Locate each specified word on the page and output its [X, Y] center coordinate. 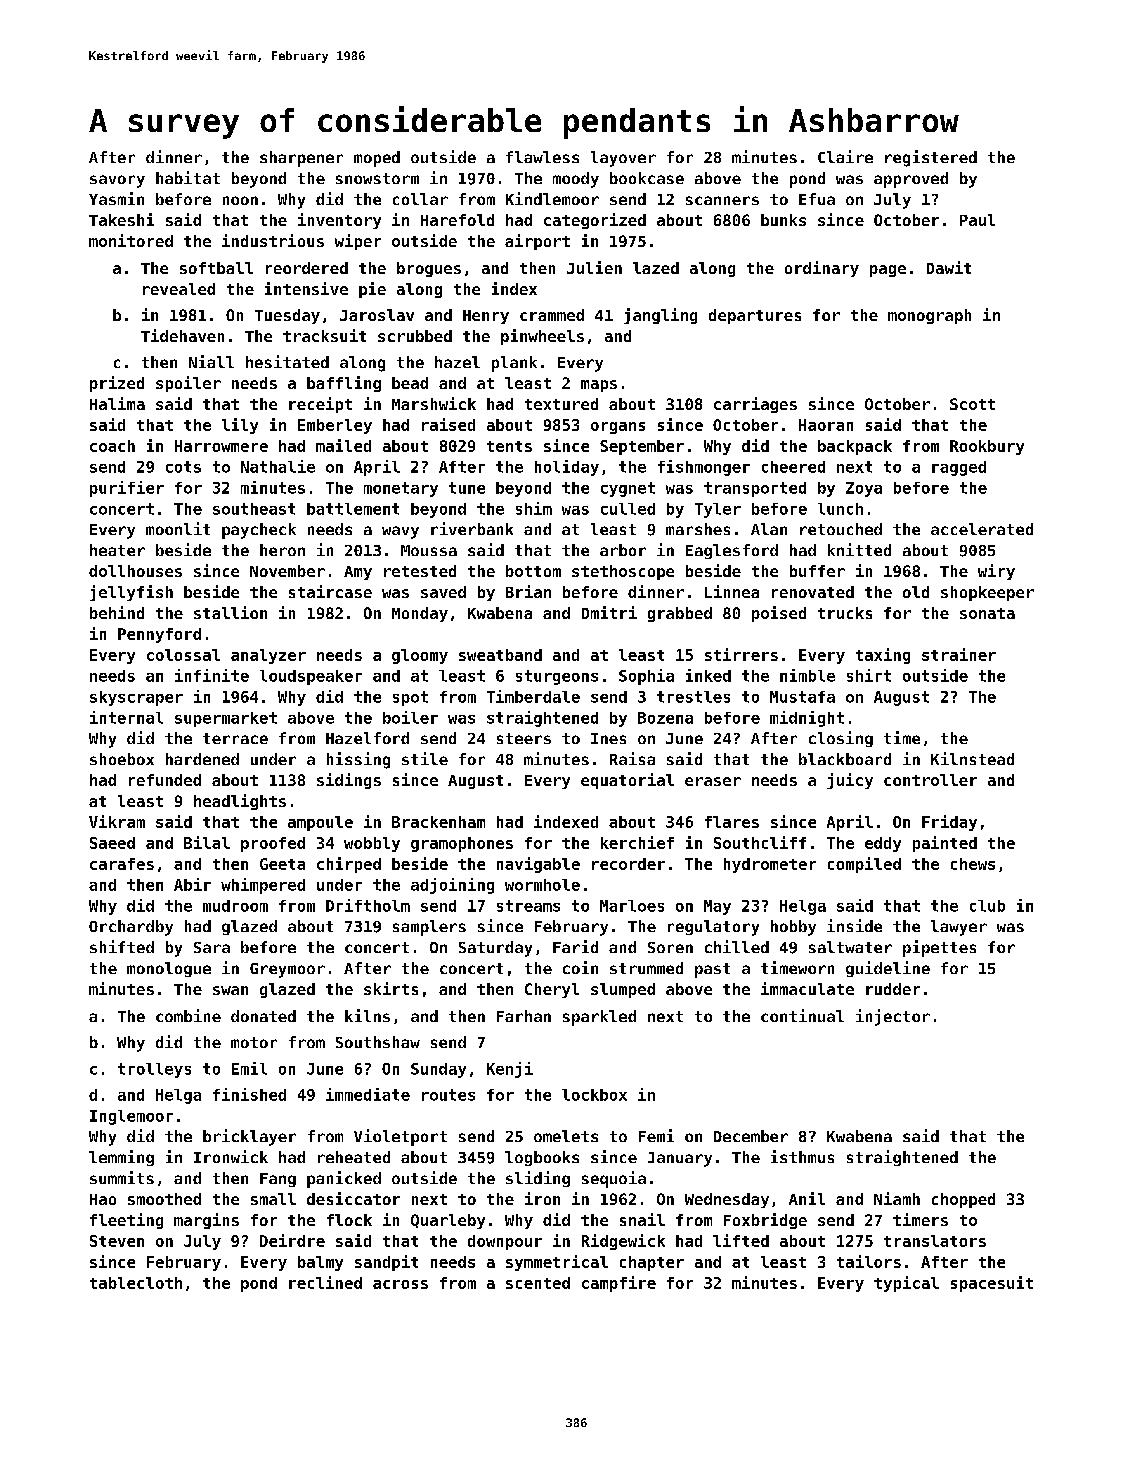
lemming [121, 1158]
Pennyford [159, 635]
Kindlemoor [552, 198]
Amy [358, 573]
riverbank [472, 528]
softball [216, 268]
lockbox [594, 1095]
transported [755, 489]
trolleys [154, 1070]
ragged [959, 468]
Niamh [897, 1198]
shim [534, 508]
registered [931, 158]
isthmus [802, 1156]
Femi [656, 1135]
